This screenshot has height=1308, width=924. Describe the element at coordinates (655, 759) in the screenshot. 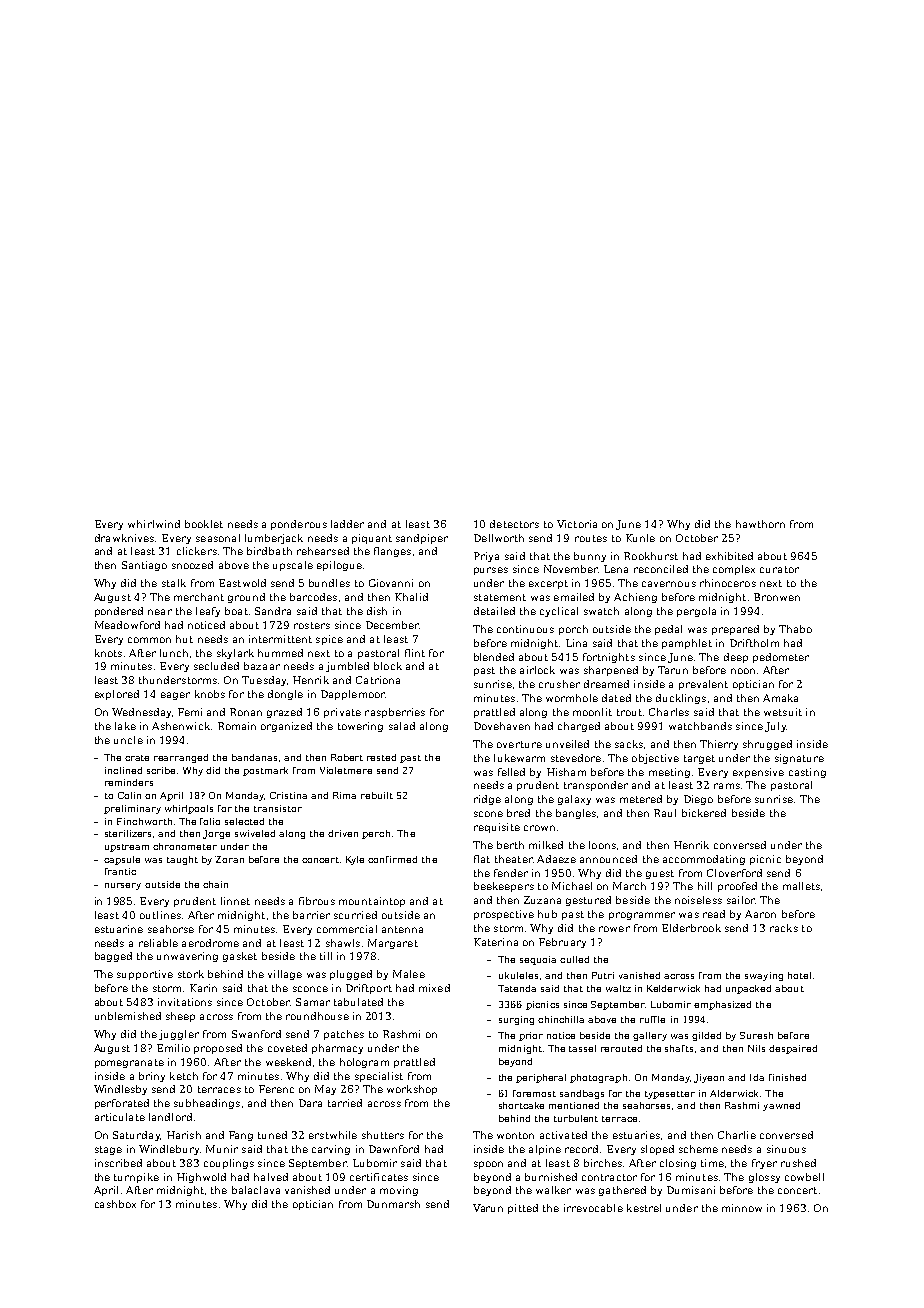

I see `objective` at that location.
